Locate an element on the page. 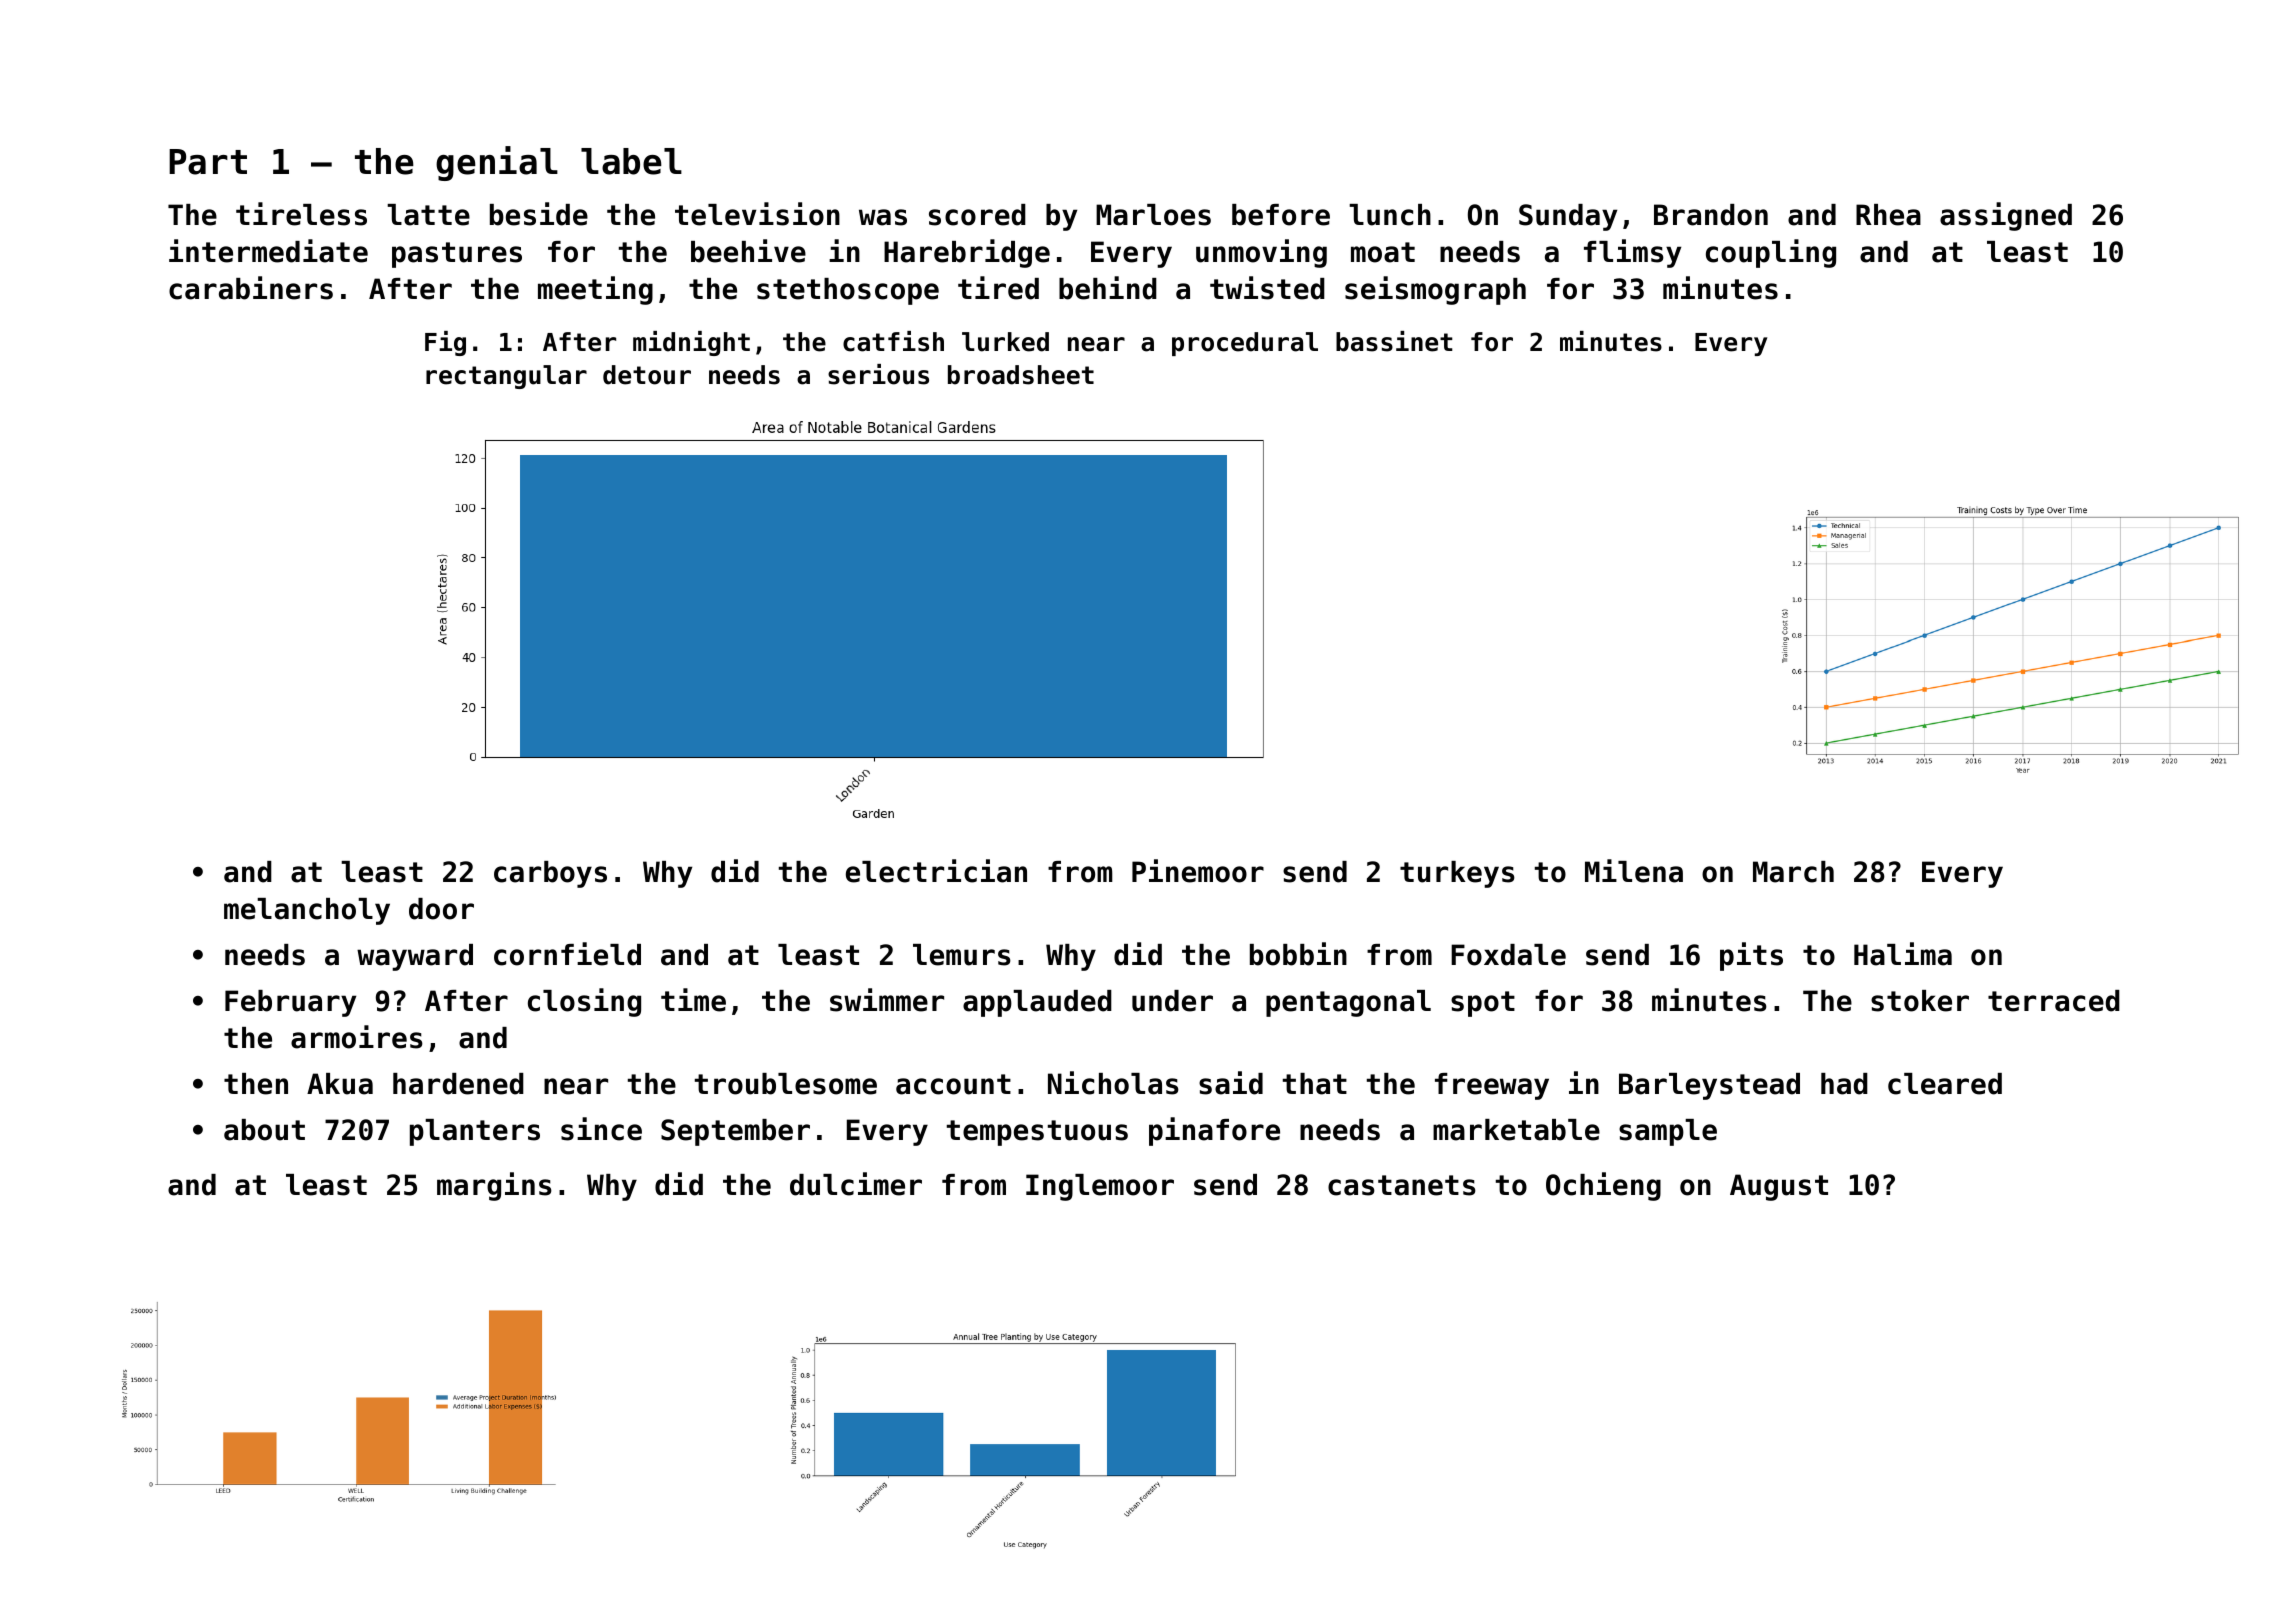 The width and height of the document is (2292, 1620). Pinemoor is located at coordinates (1198, 871).
